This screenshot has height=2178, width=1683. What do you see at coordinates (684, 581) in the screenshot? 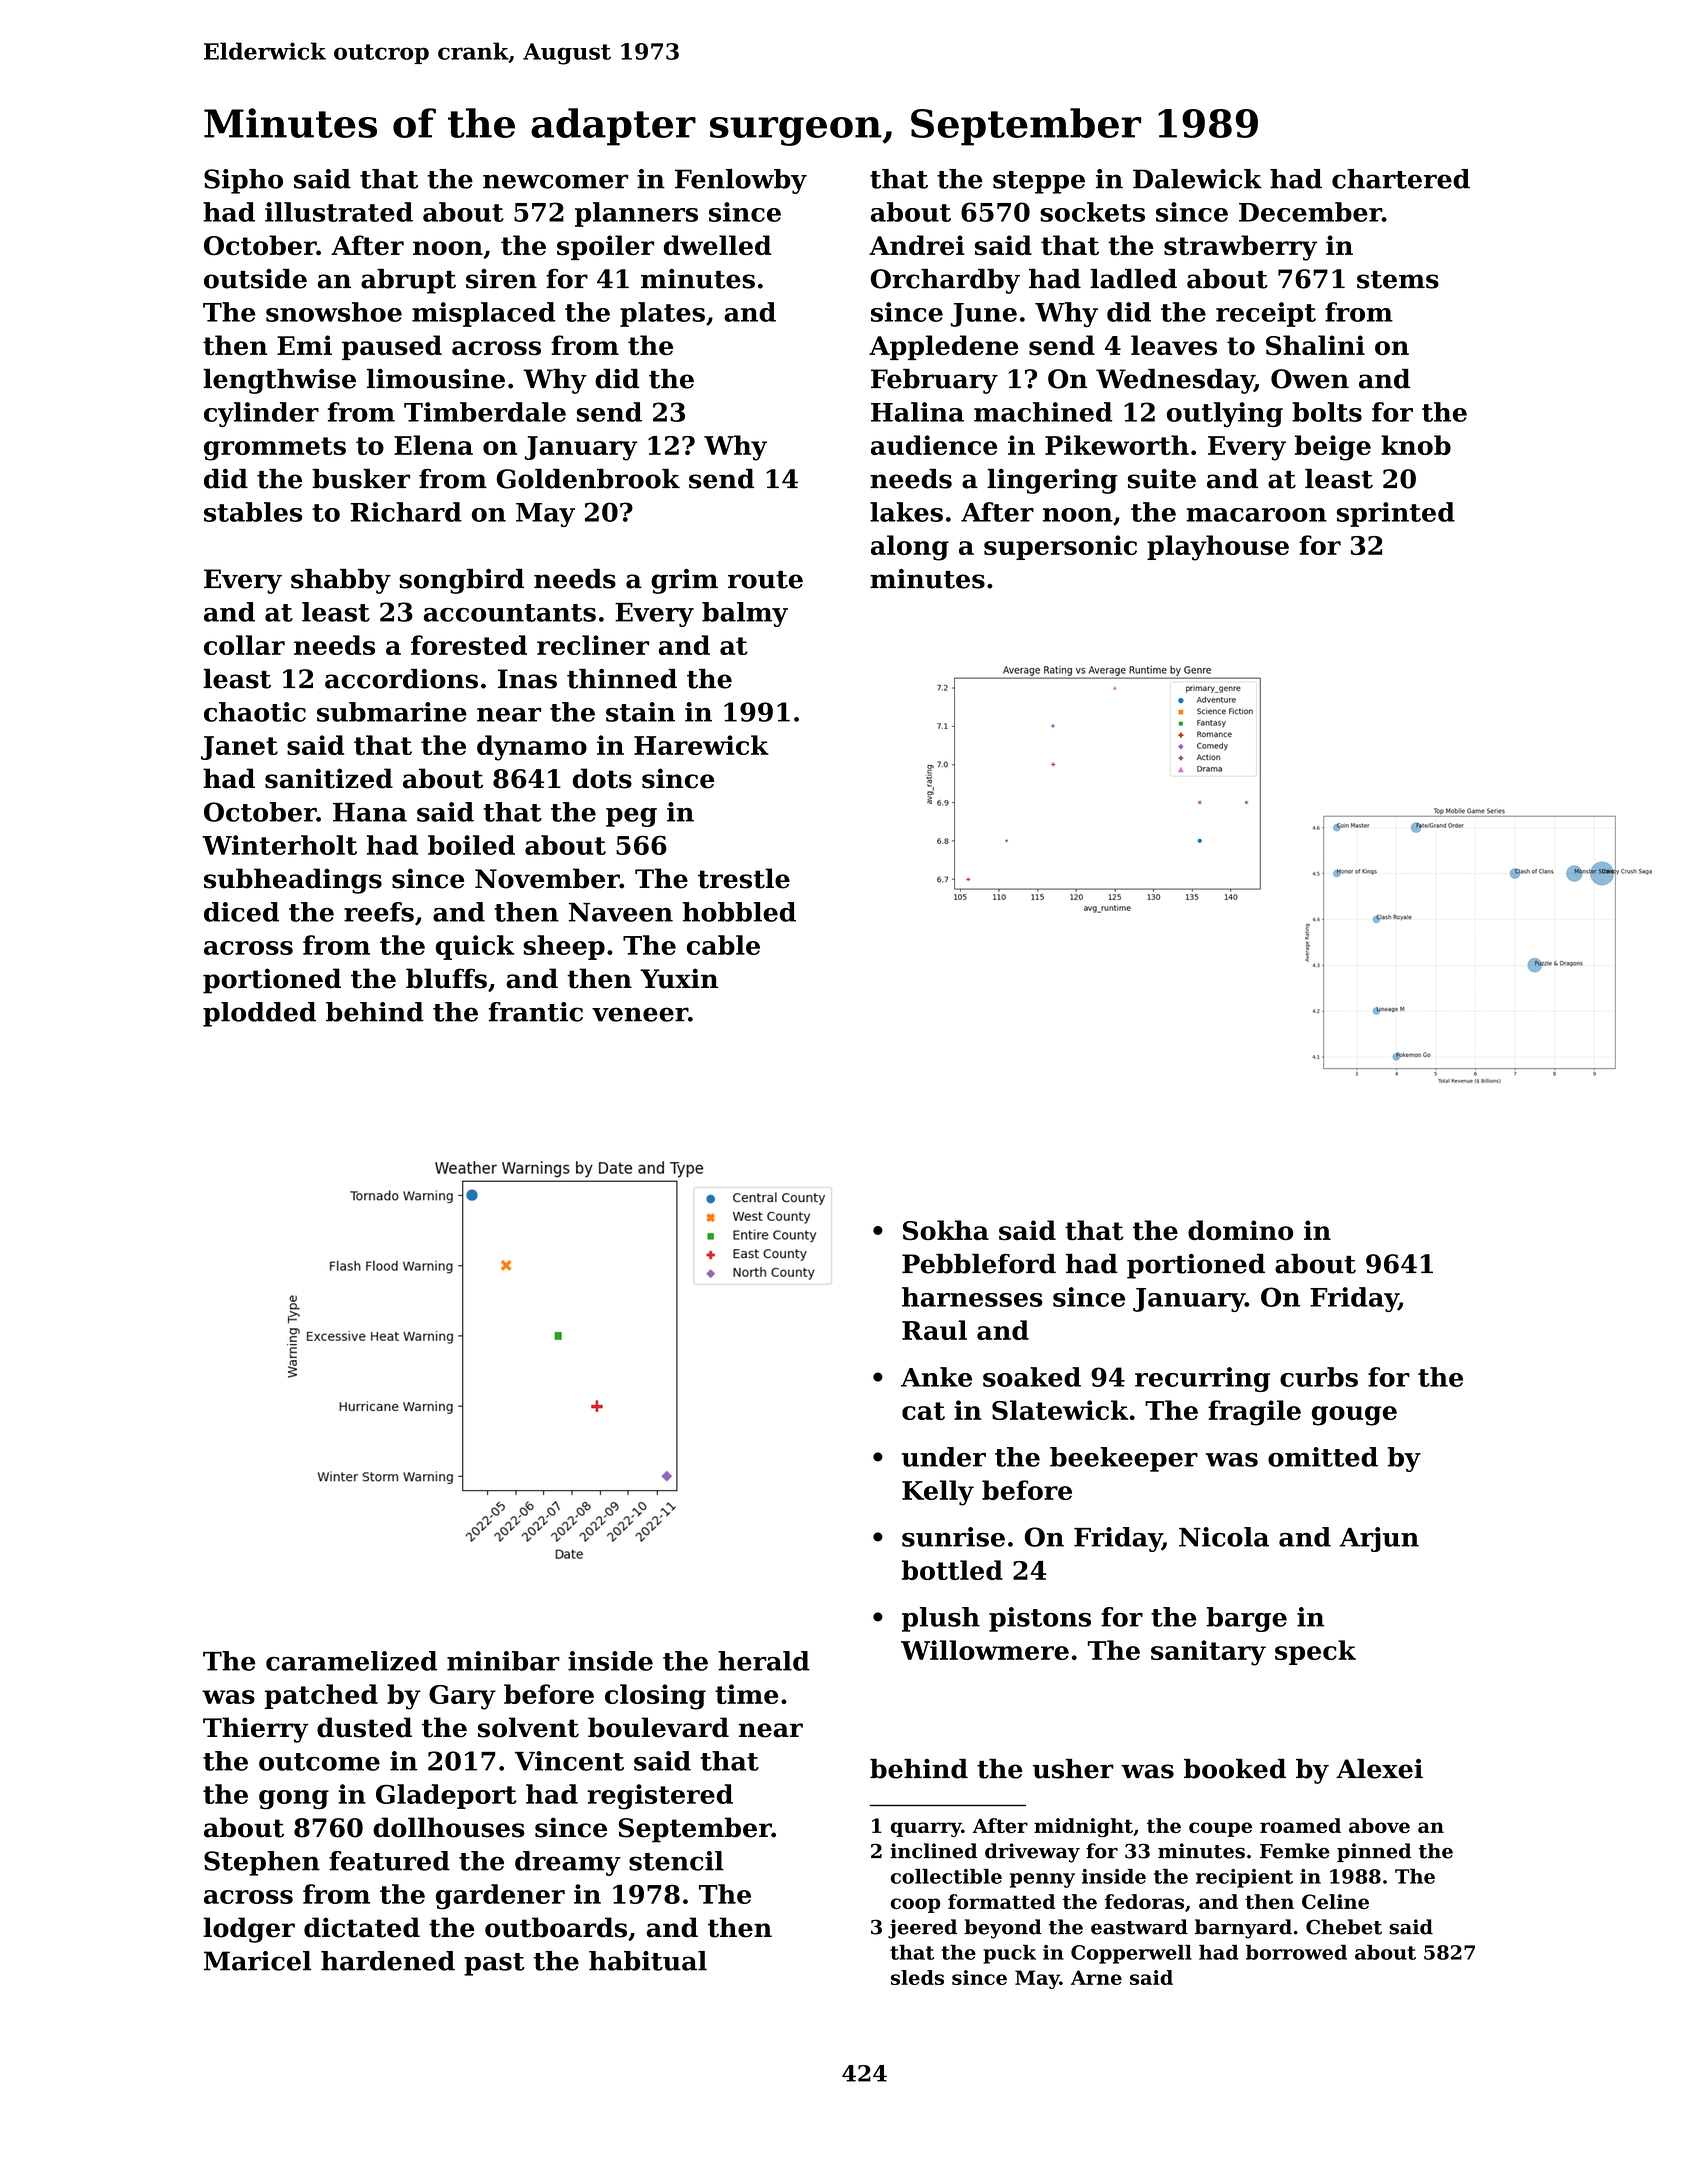
I see `grim` at bounding box center [684, 581].
